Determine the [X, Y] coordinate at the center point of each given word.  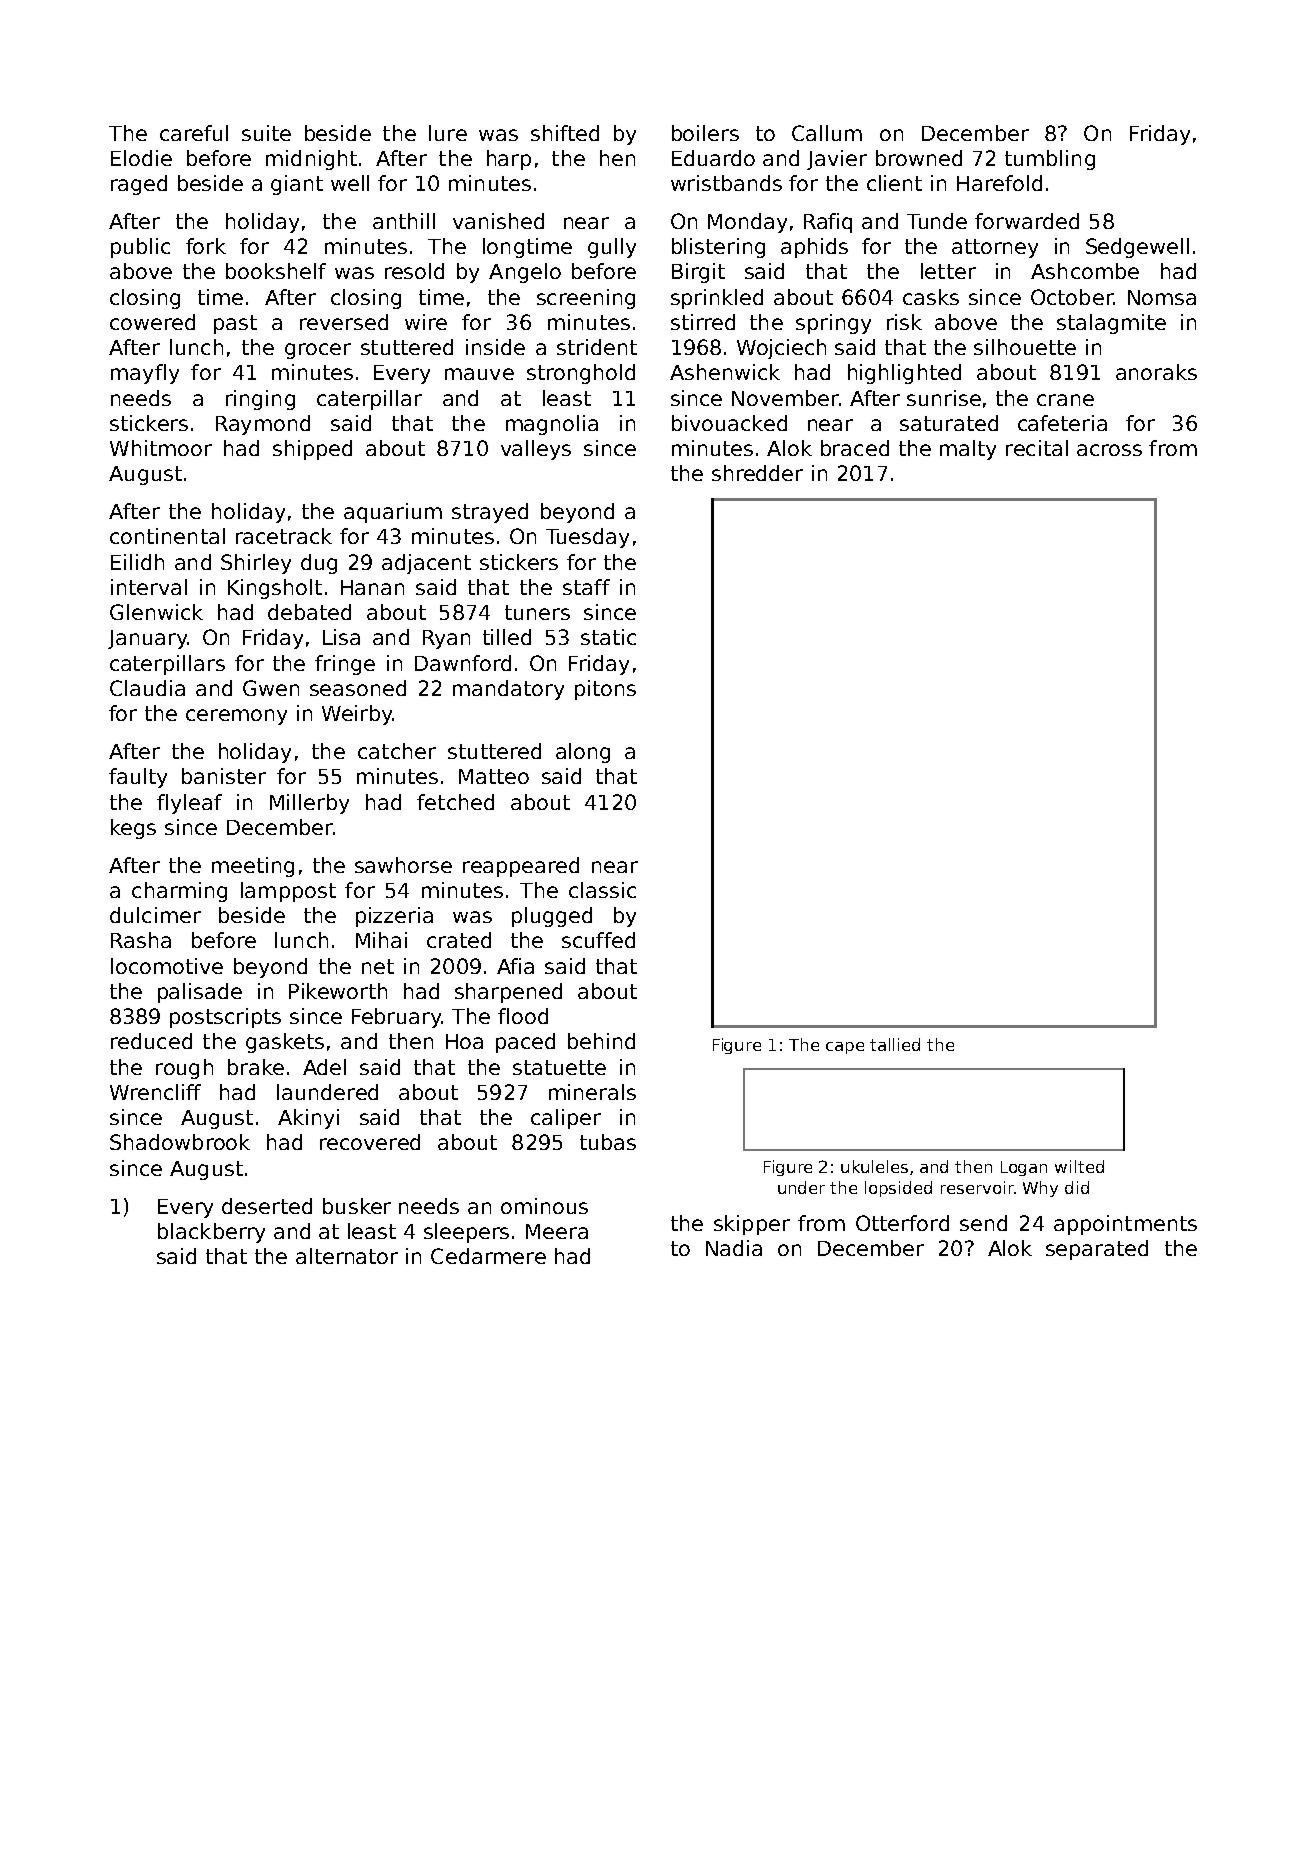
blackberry [211, 1233]
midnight [311, 160]
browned [919, 158]
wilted [1079, 1166]
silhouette [1025, 347]
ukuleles [874, 1166]
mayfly [145, 374]
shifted [565, 133]
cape [845, 1048]
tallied [895, 1044]
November [785, 398]
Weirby [357, 715]
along [583, 753]
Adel [324, 1067]
